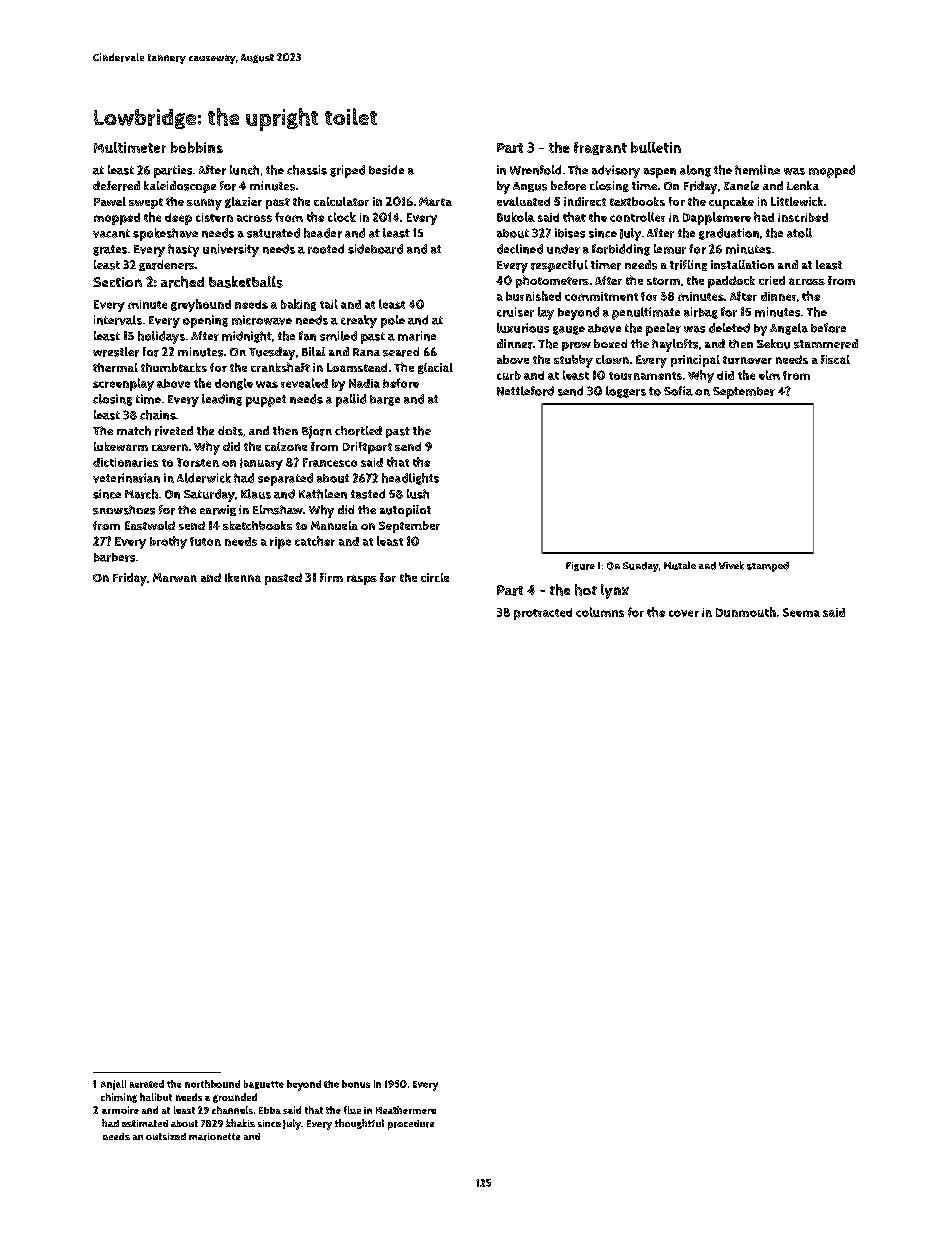 The height and width of the screenshot is (1233, 952). Describe the element at coordinates (411, 1125) in the screenshot. I see `procedure` at that location.
